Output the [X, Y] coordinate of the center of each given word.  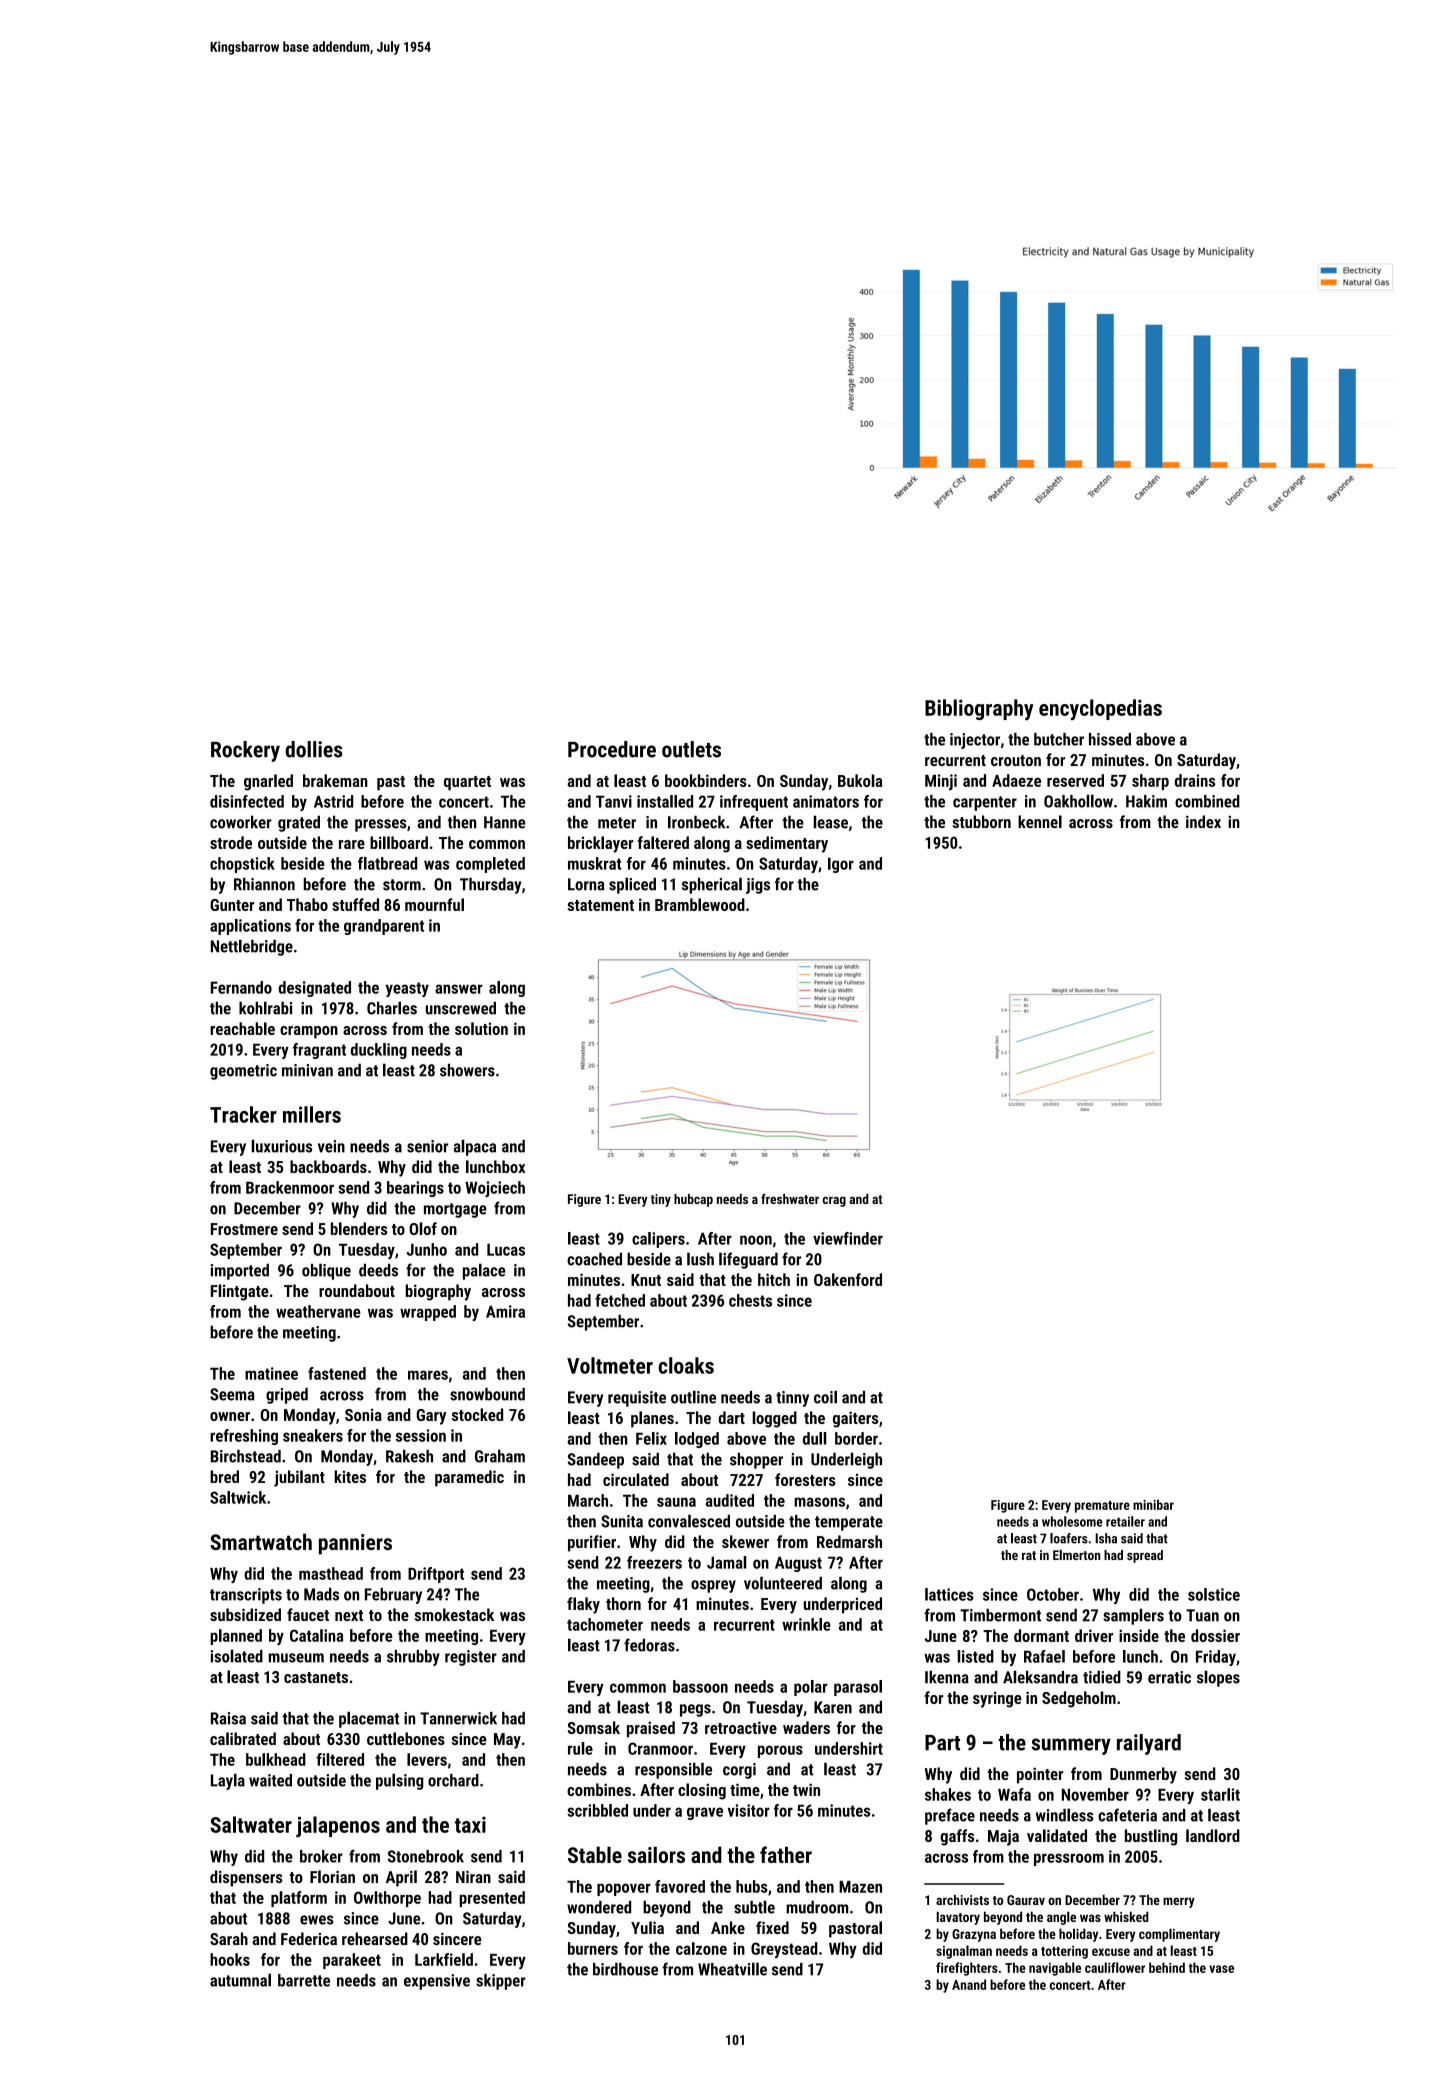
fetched [620, 1300]
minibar [1153, 1504]
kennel [1040, 821]
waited [270, 1780]
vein [331, 1146]
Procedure [612, 749]
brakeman [335, 780]
